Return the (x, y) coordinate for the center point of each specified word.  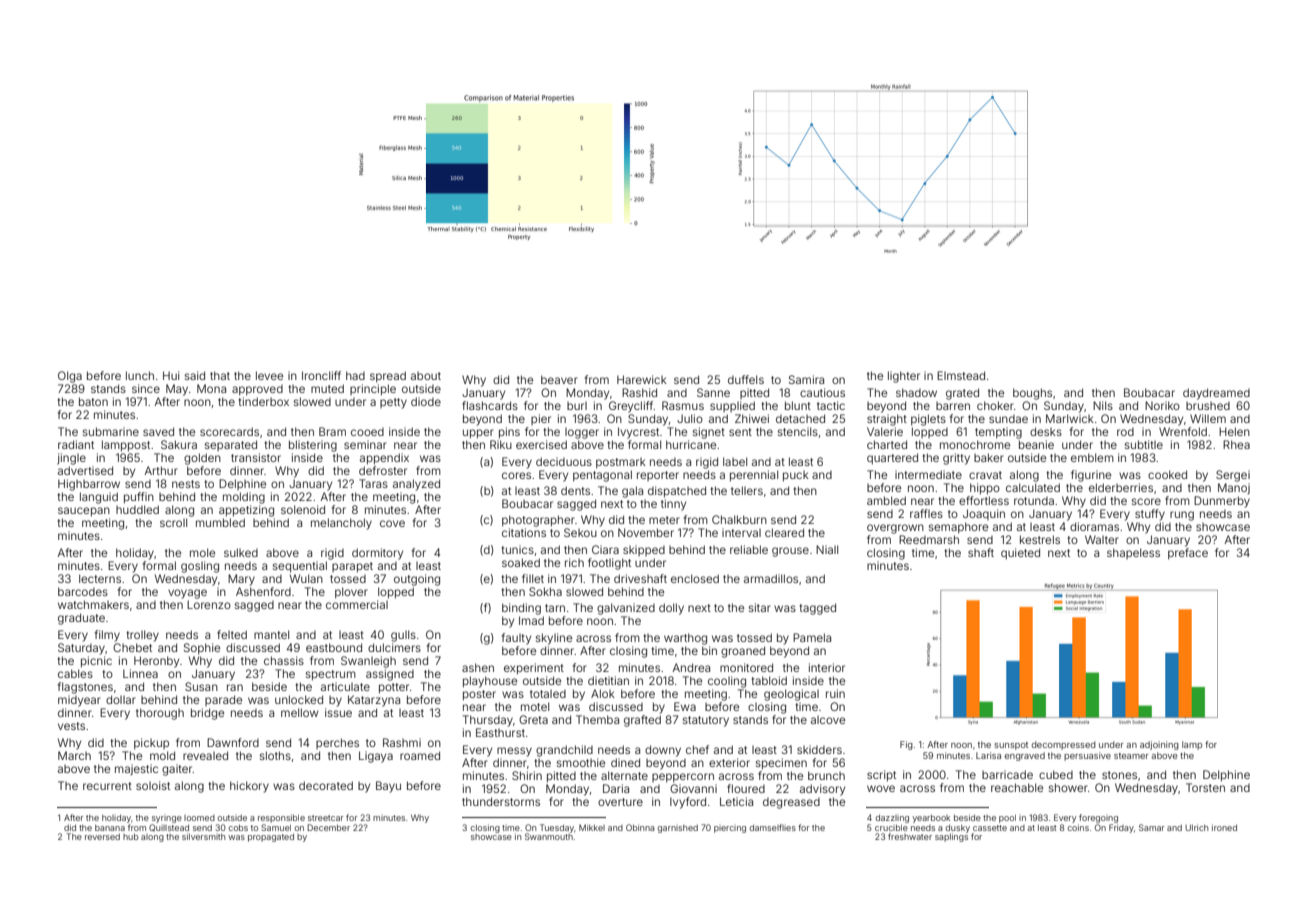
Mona (211, 388)
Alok (603, 693)
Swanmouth (549, 836)
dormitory (377, 554)
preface (1188, 553)
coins (1078, 827)
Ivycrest (638, 433)
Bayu (388, 787)
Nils (1103, 405)
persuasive (1087, 756)
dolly (671, 609)
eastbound (334, 647)
